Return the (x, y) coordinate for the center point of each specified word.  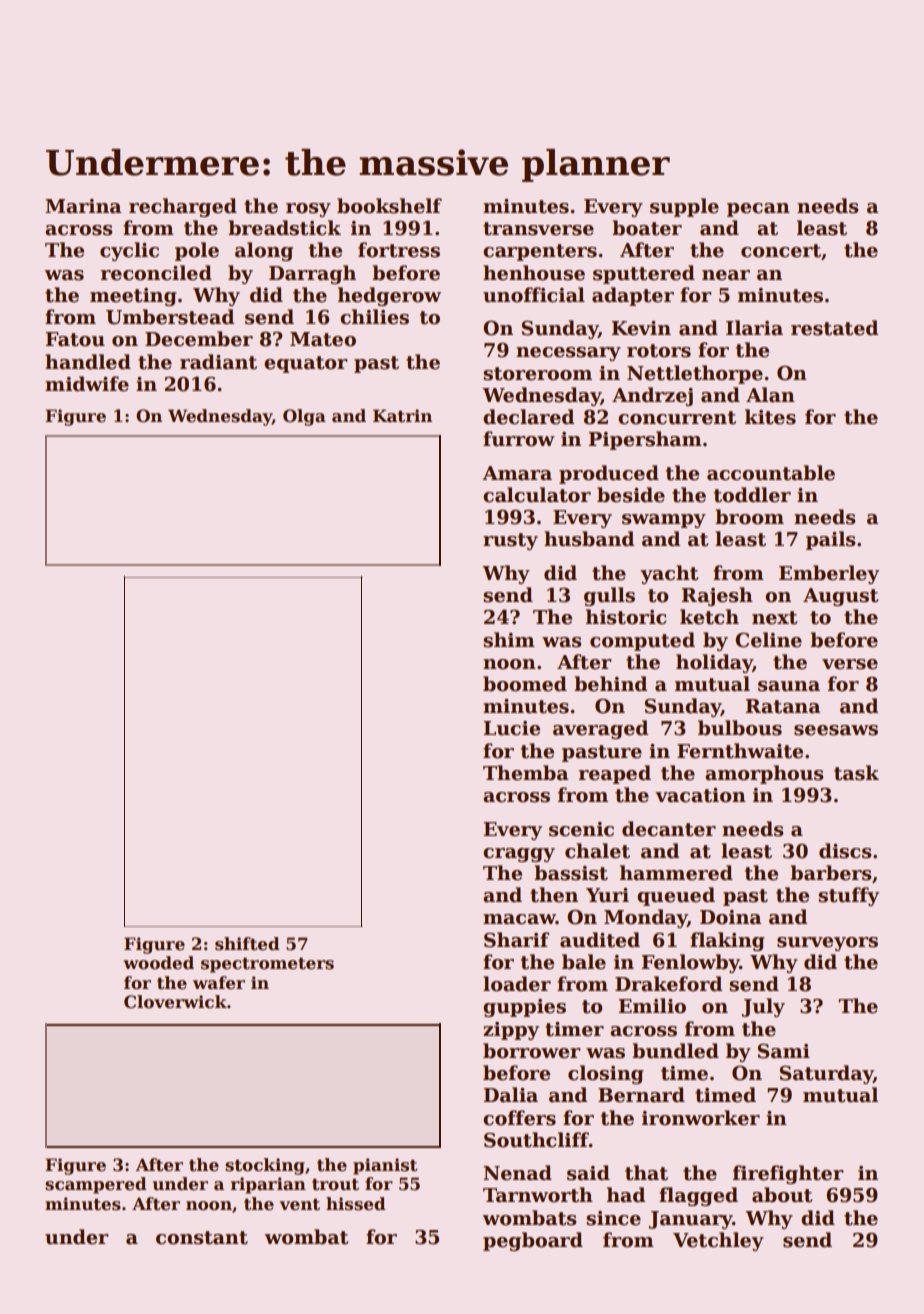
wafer (219, 983)
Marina (83, 206)
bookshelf (389, 206)
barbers (830, 873)
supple (684, 207)
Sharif (516, 940)
